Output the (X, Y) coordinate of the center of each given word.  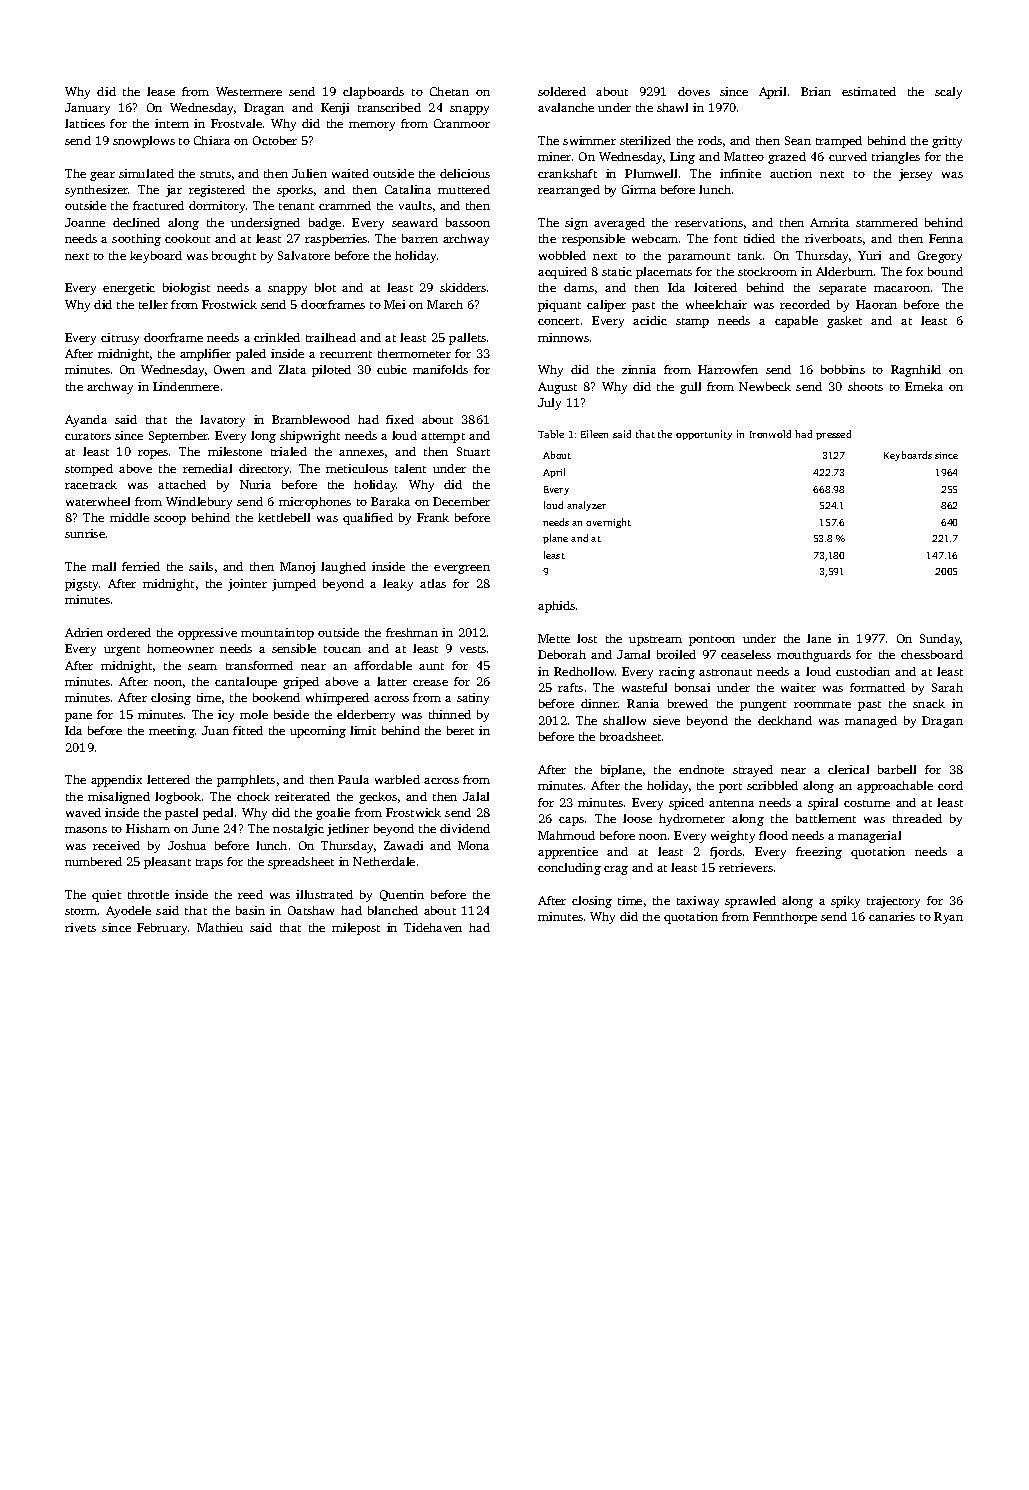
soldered (562, 91)
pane (78, 717)
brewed (688, 703)
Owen (229, 369)
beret (460, 730)
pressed (833, 435)
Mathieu (220, 927)
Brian (816, 91)
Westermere (249, 91)
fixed (400, 419)
